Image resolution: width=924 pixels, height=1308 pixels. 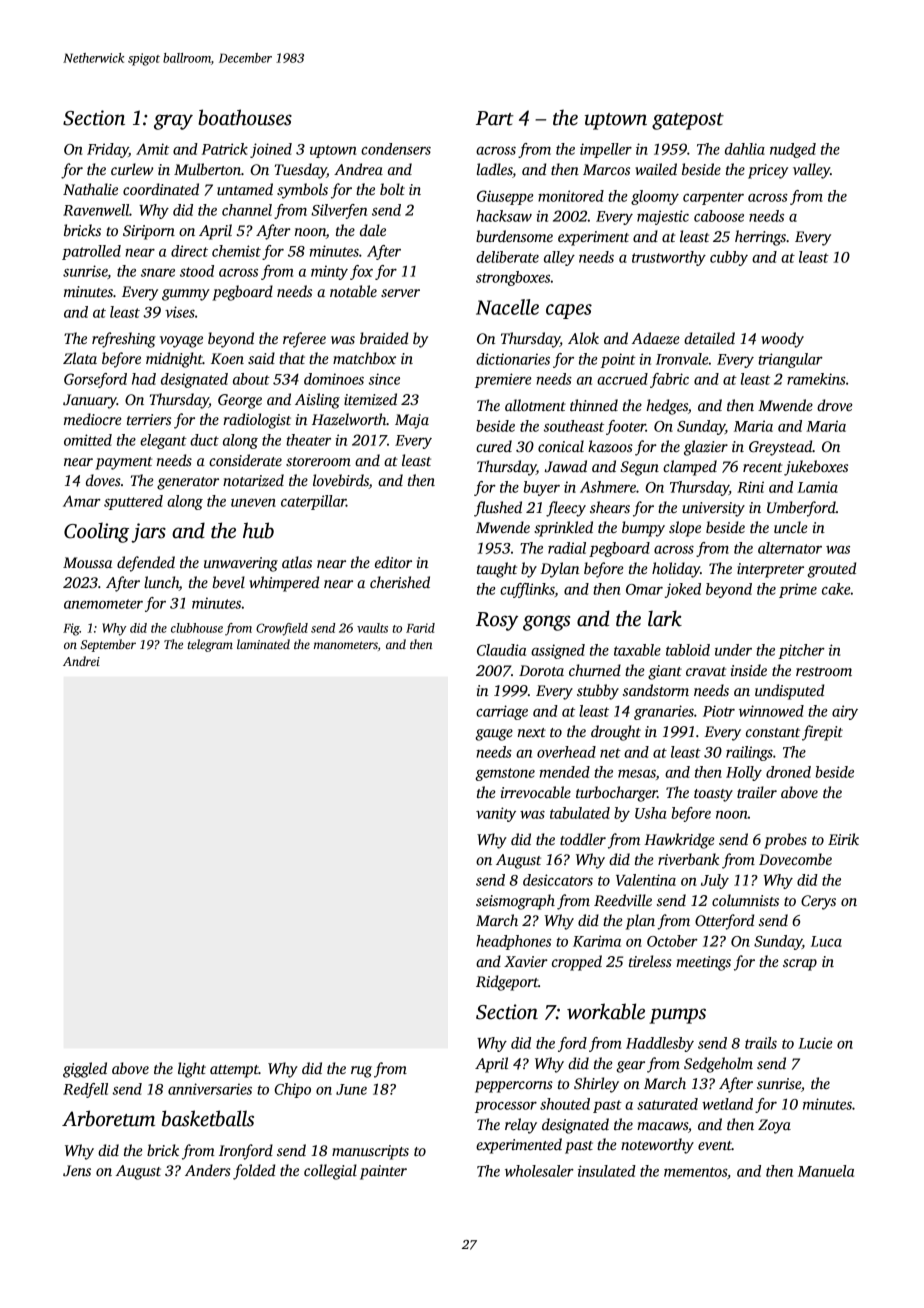 What do you see at coordinates (240, 401) in the screenshot?
I see `George` at bounding box center [240, 401].
